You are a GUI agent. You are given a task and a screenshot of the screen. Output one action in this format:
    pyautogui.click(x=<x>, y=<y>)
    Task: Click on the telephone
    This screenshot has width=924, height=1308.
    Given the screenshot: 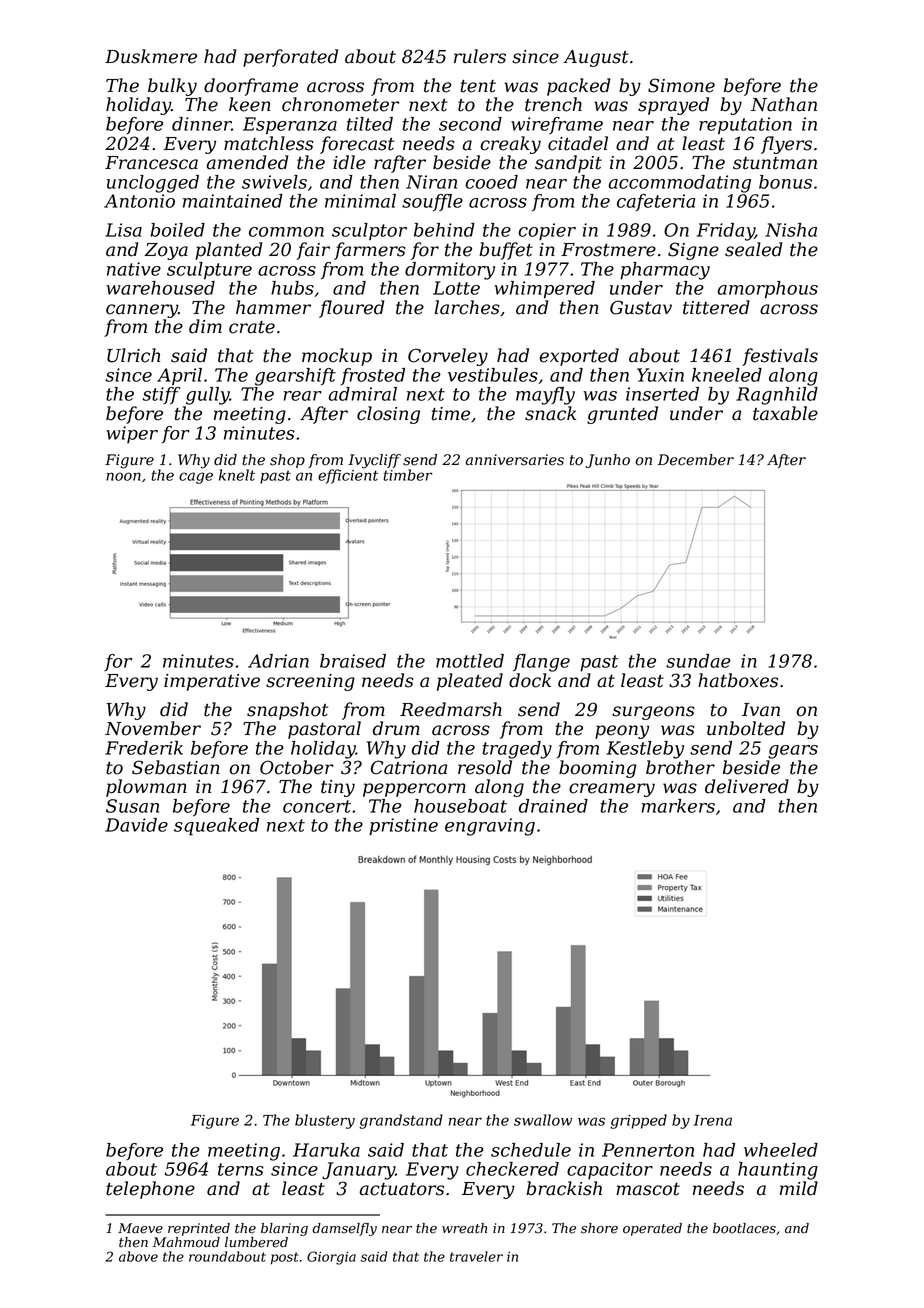 What is the action you would take?
    pyautogui.click(x=150, y=1190)
